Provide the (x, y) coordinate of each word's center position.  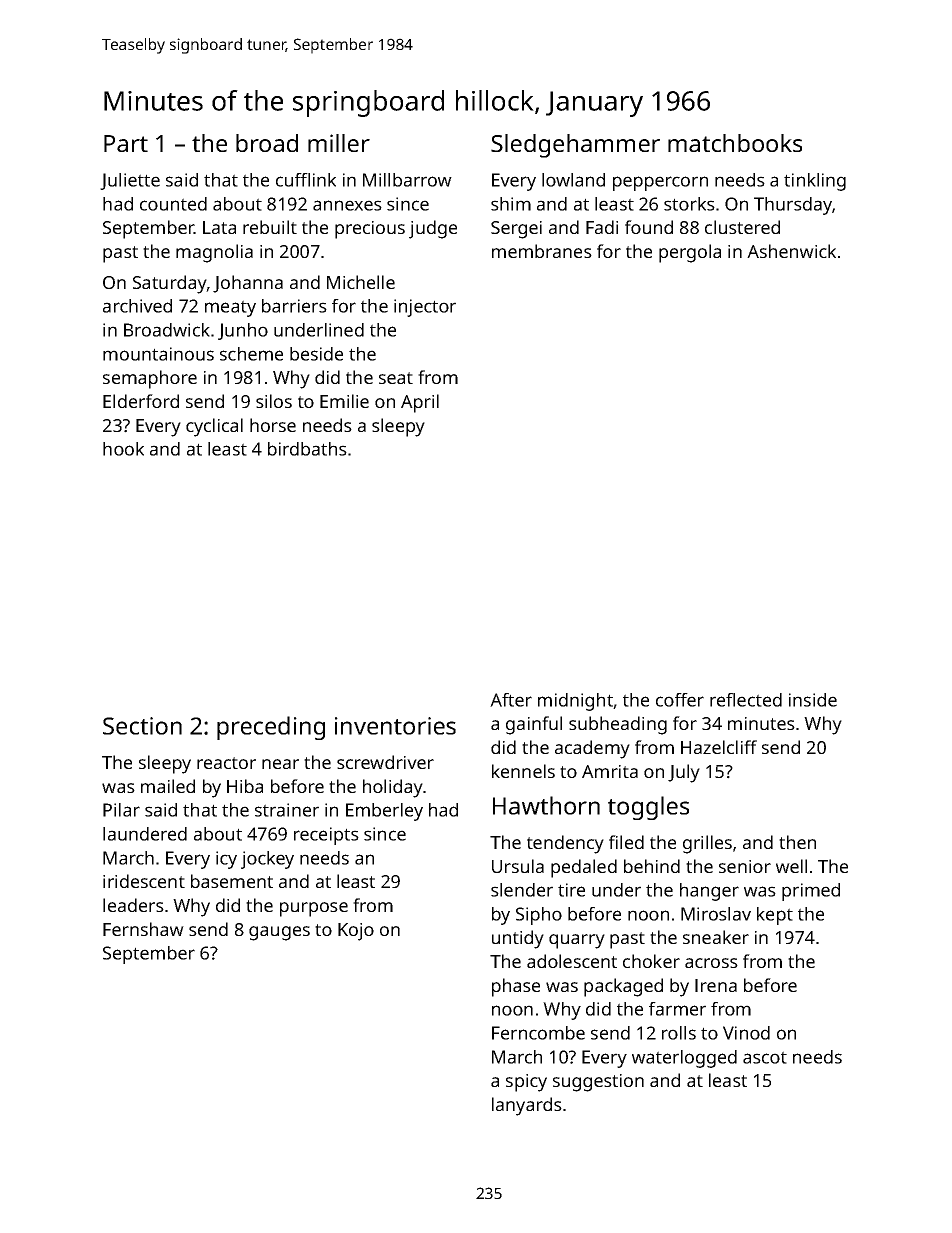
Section (142, 726)
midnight (576, 702)
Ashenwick (791, 251)
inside (813, 700)
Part (126, 143)
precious (370, 230)
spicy (526, 1083)
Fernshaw (143, 929)
